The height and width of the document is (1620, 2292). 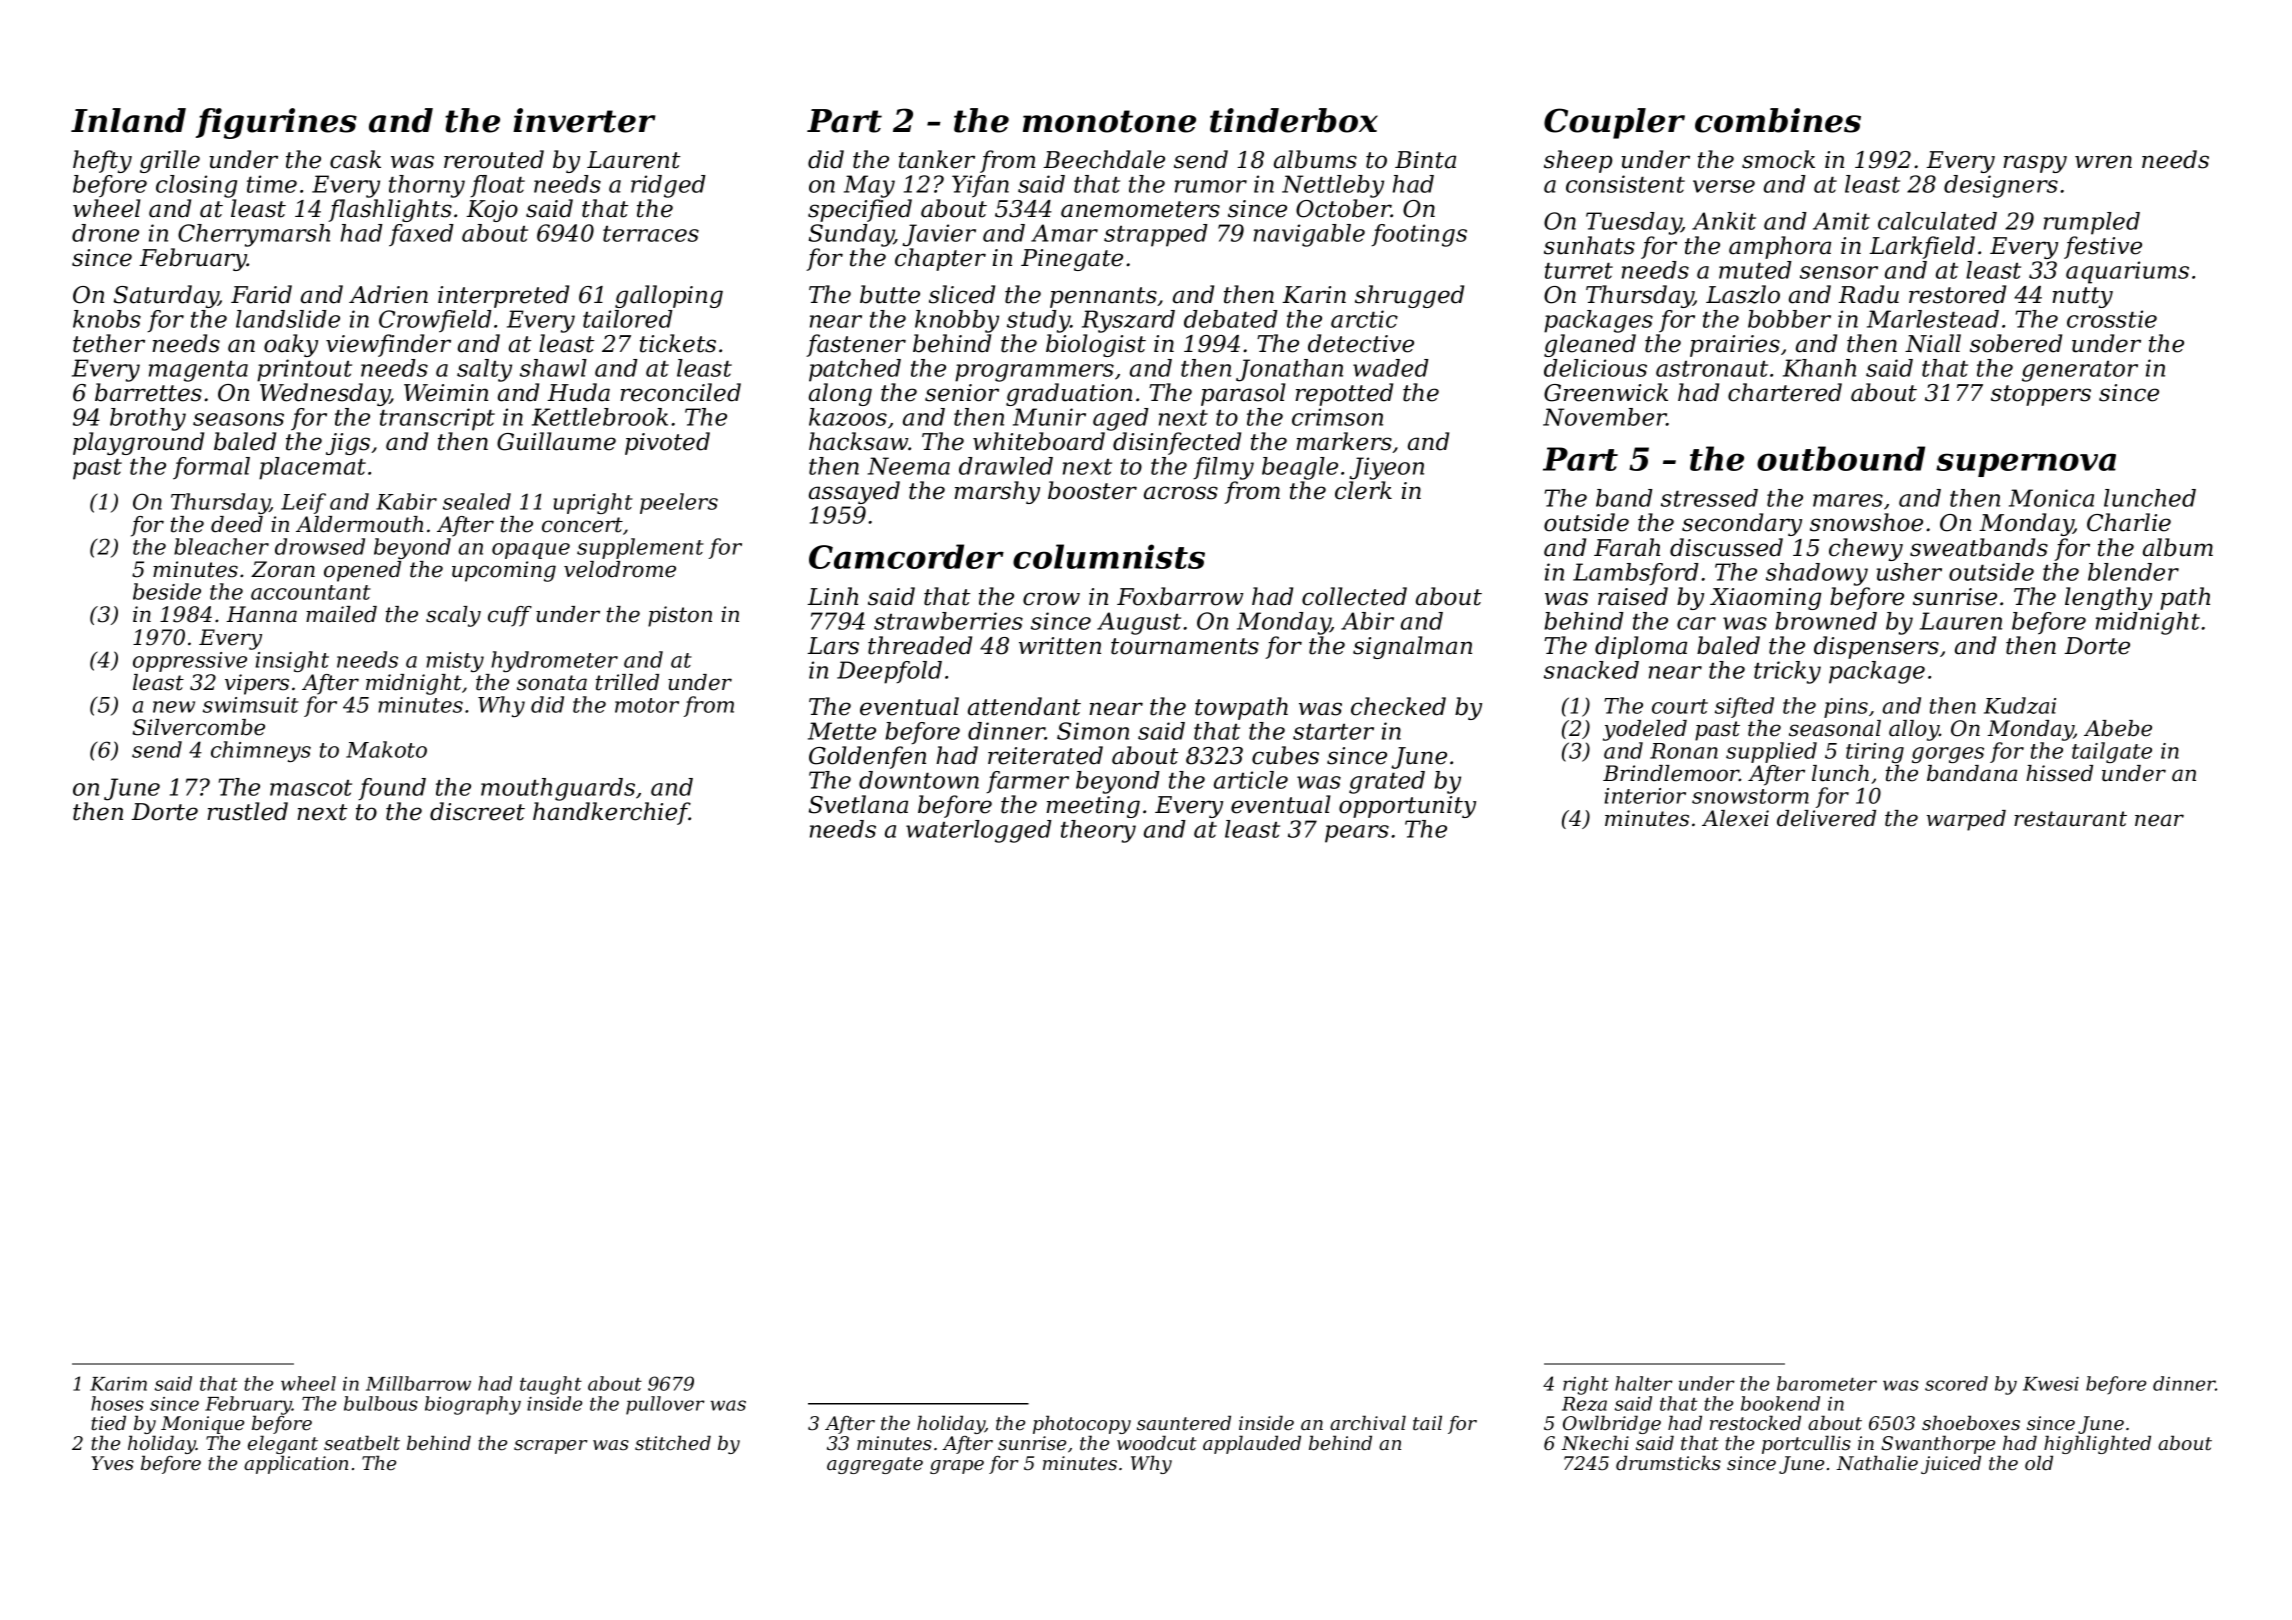 What do you see at coordinates (1177, 443) in the document?
I see `disinfected` at bounding box center [1177, 443].
